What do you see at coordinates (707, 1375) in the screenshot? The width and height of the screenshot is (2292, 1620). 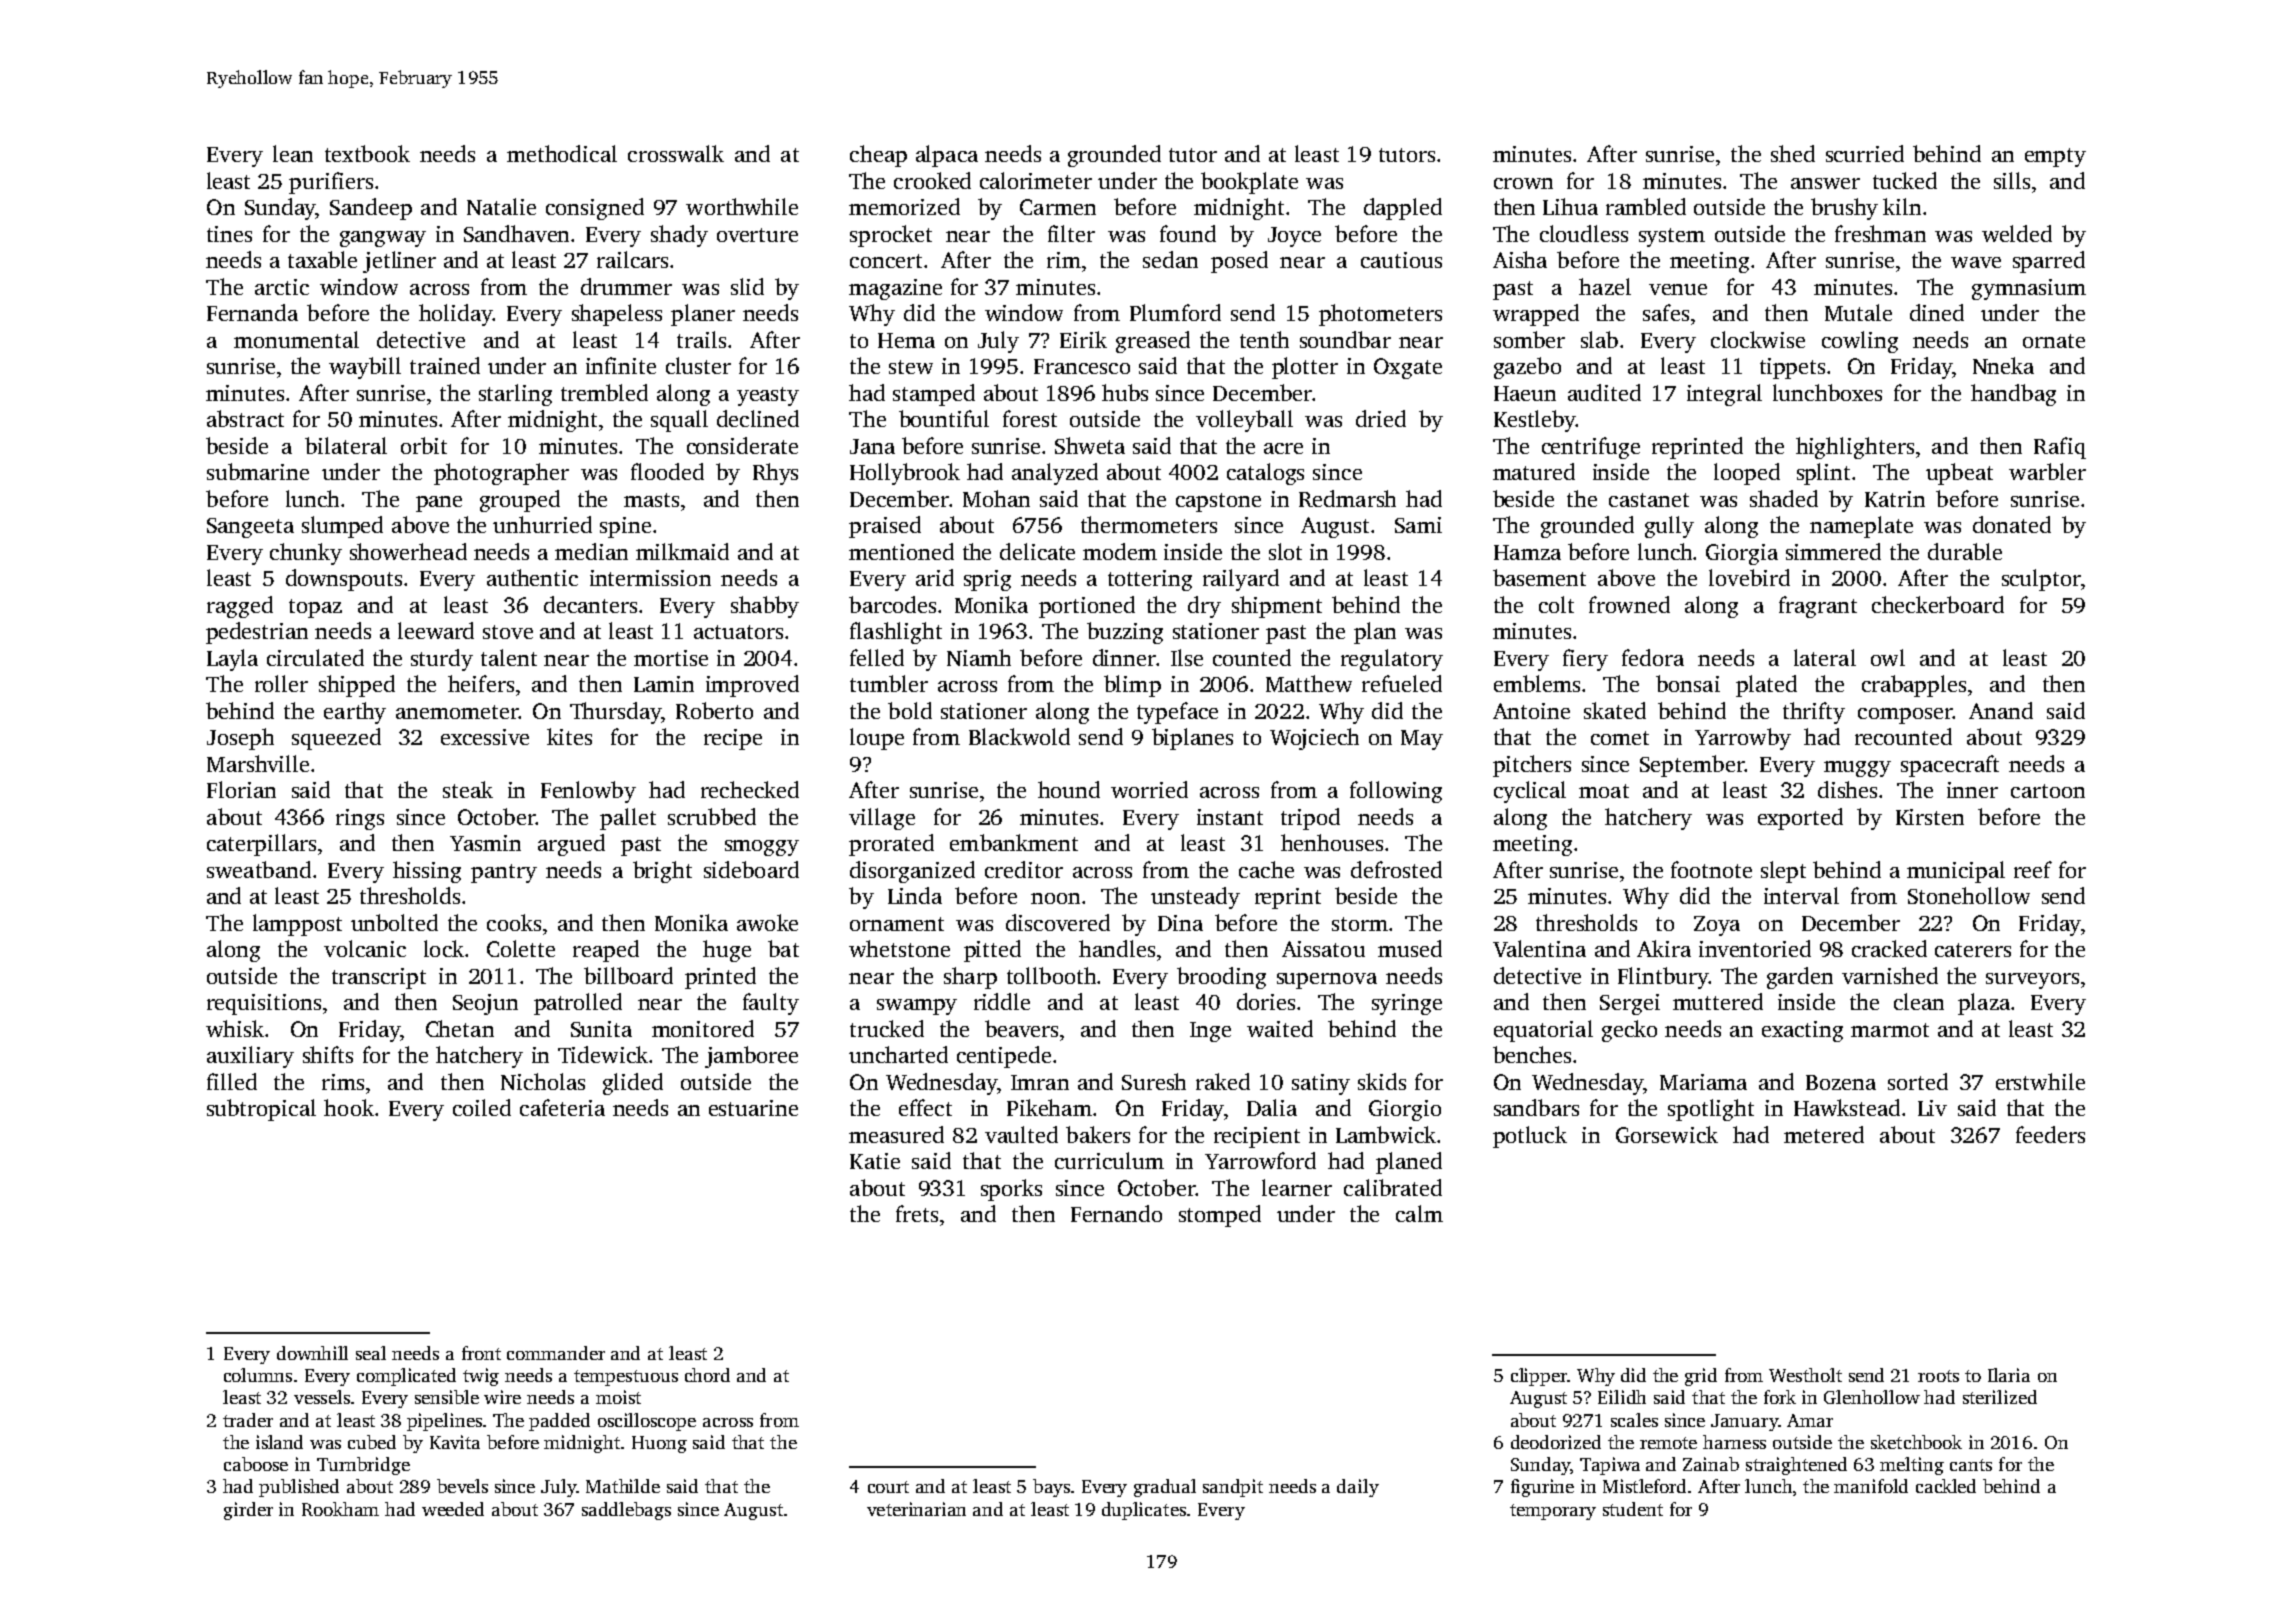 I see `chord` at bounding box center [707, 1375].
